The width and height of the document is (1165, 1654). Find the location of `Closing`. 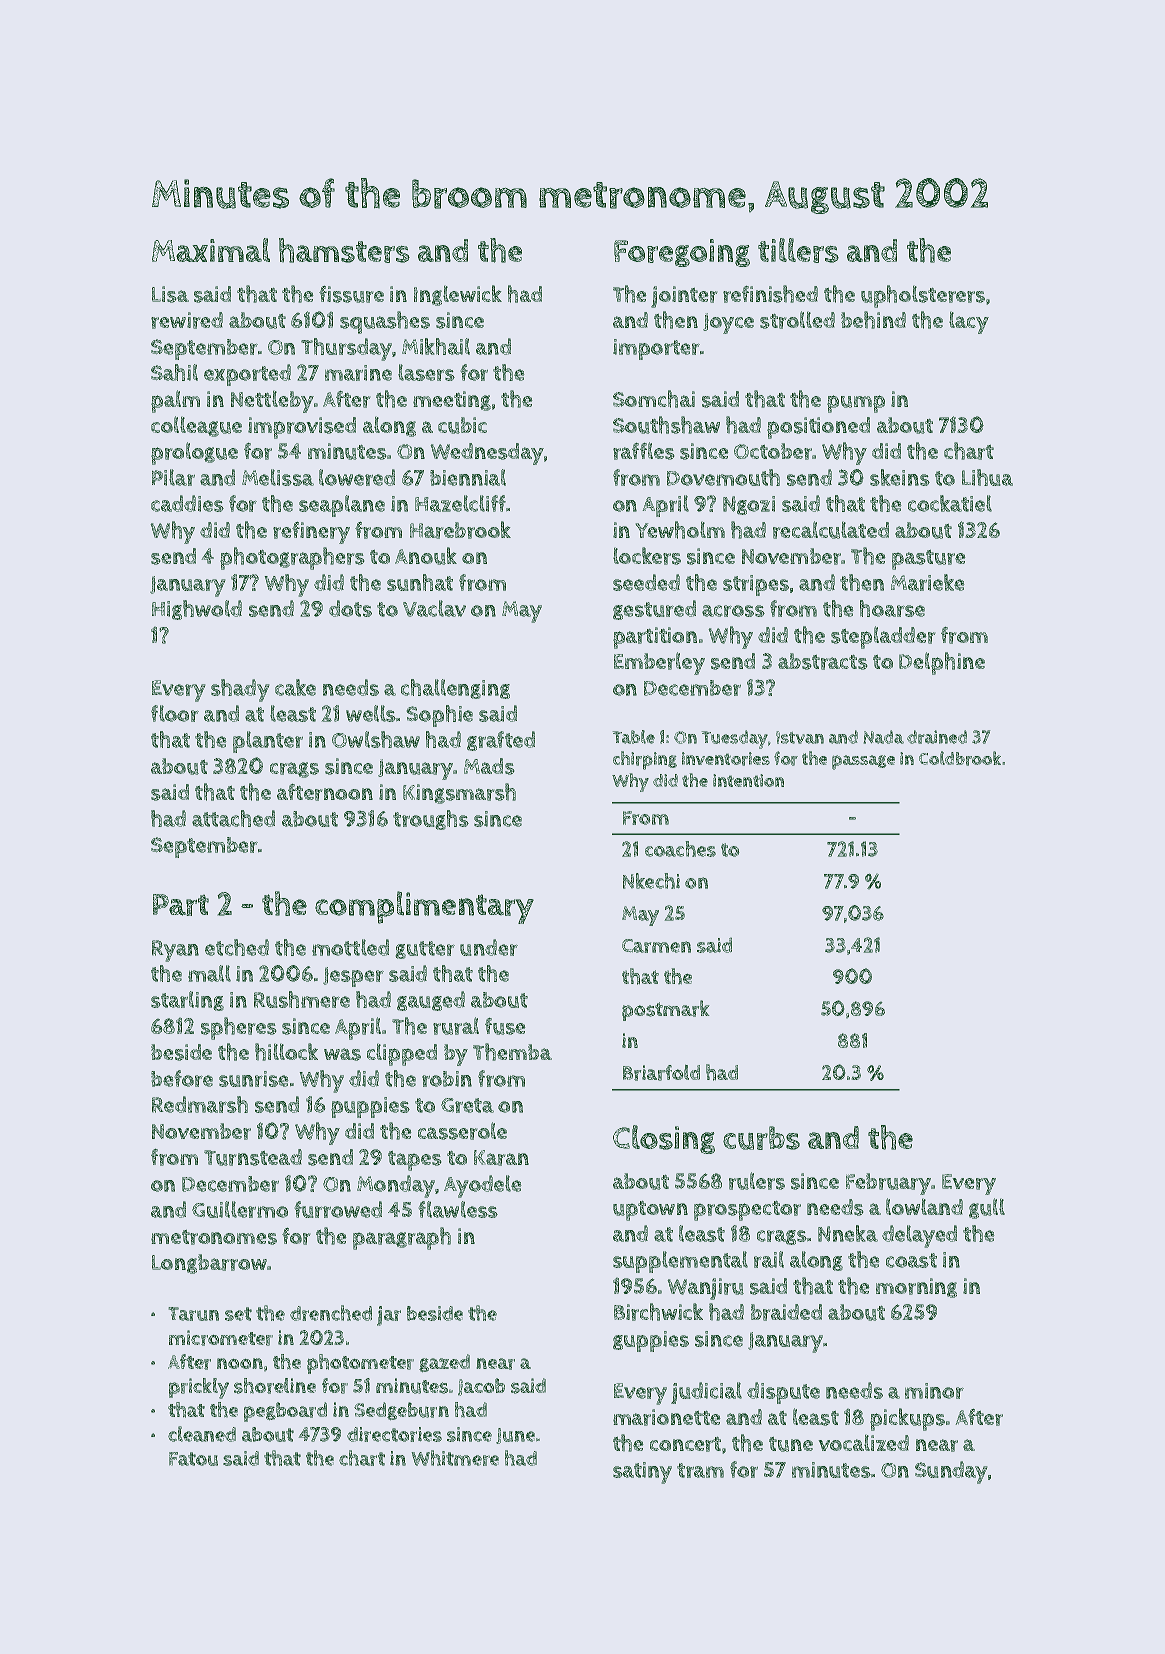

Closing is located at coordinates (664, 1139).
